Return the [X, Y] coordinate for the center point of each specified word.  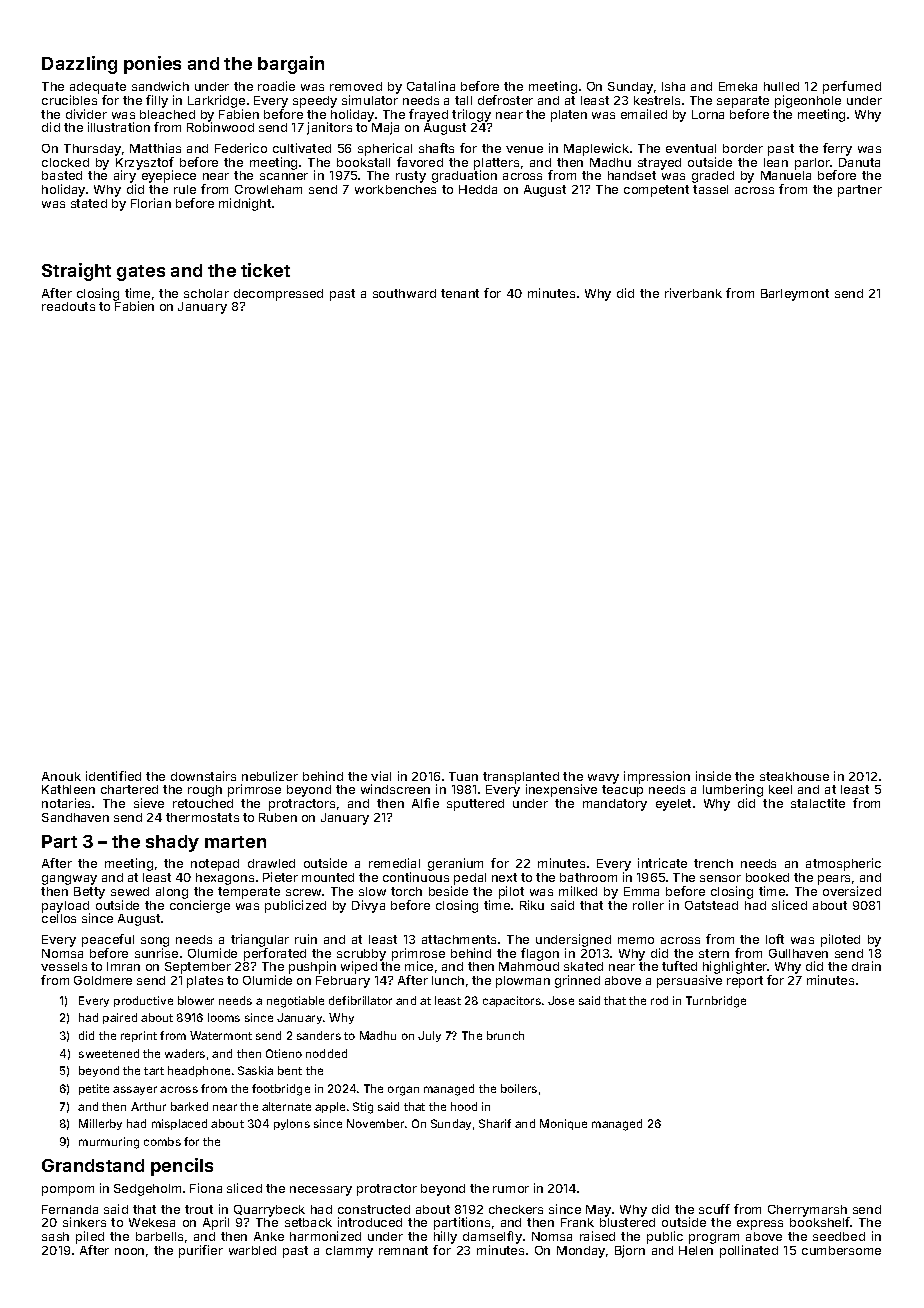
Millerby [100, 1124]
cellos [59, 918]
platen [569, 116]
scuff [714, 1209]
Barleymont [795, 295]
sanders [319, 1035]
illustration [119, 127]
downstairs [203, 776]
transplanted [521, 778]
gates [141, 273]
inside [713, 776]
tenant [460, 293]
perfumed [852, 87]
